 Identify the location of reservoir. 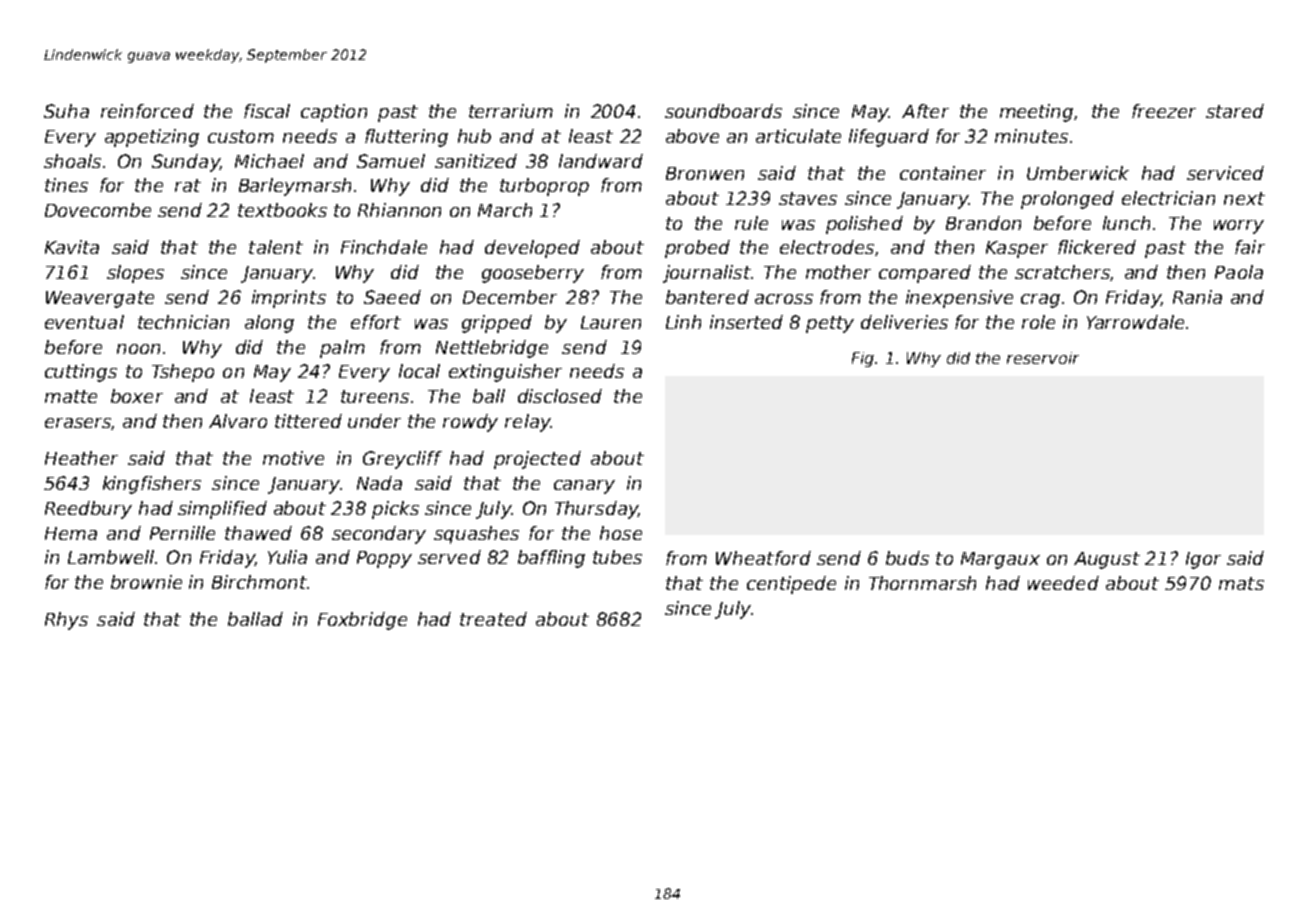
(1043, 358).
